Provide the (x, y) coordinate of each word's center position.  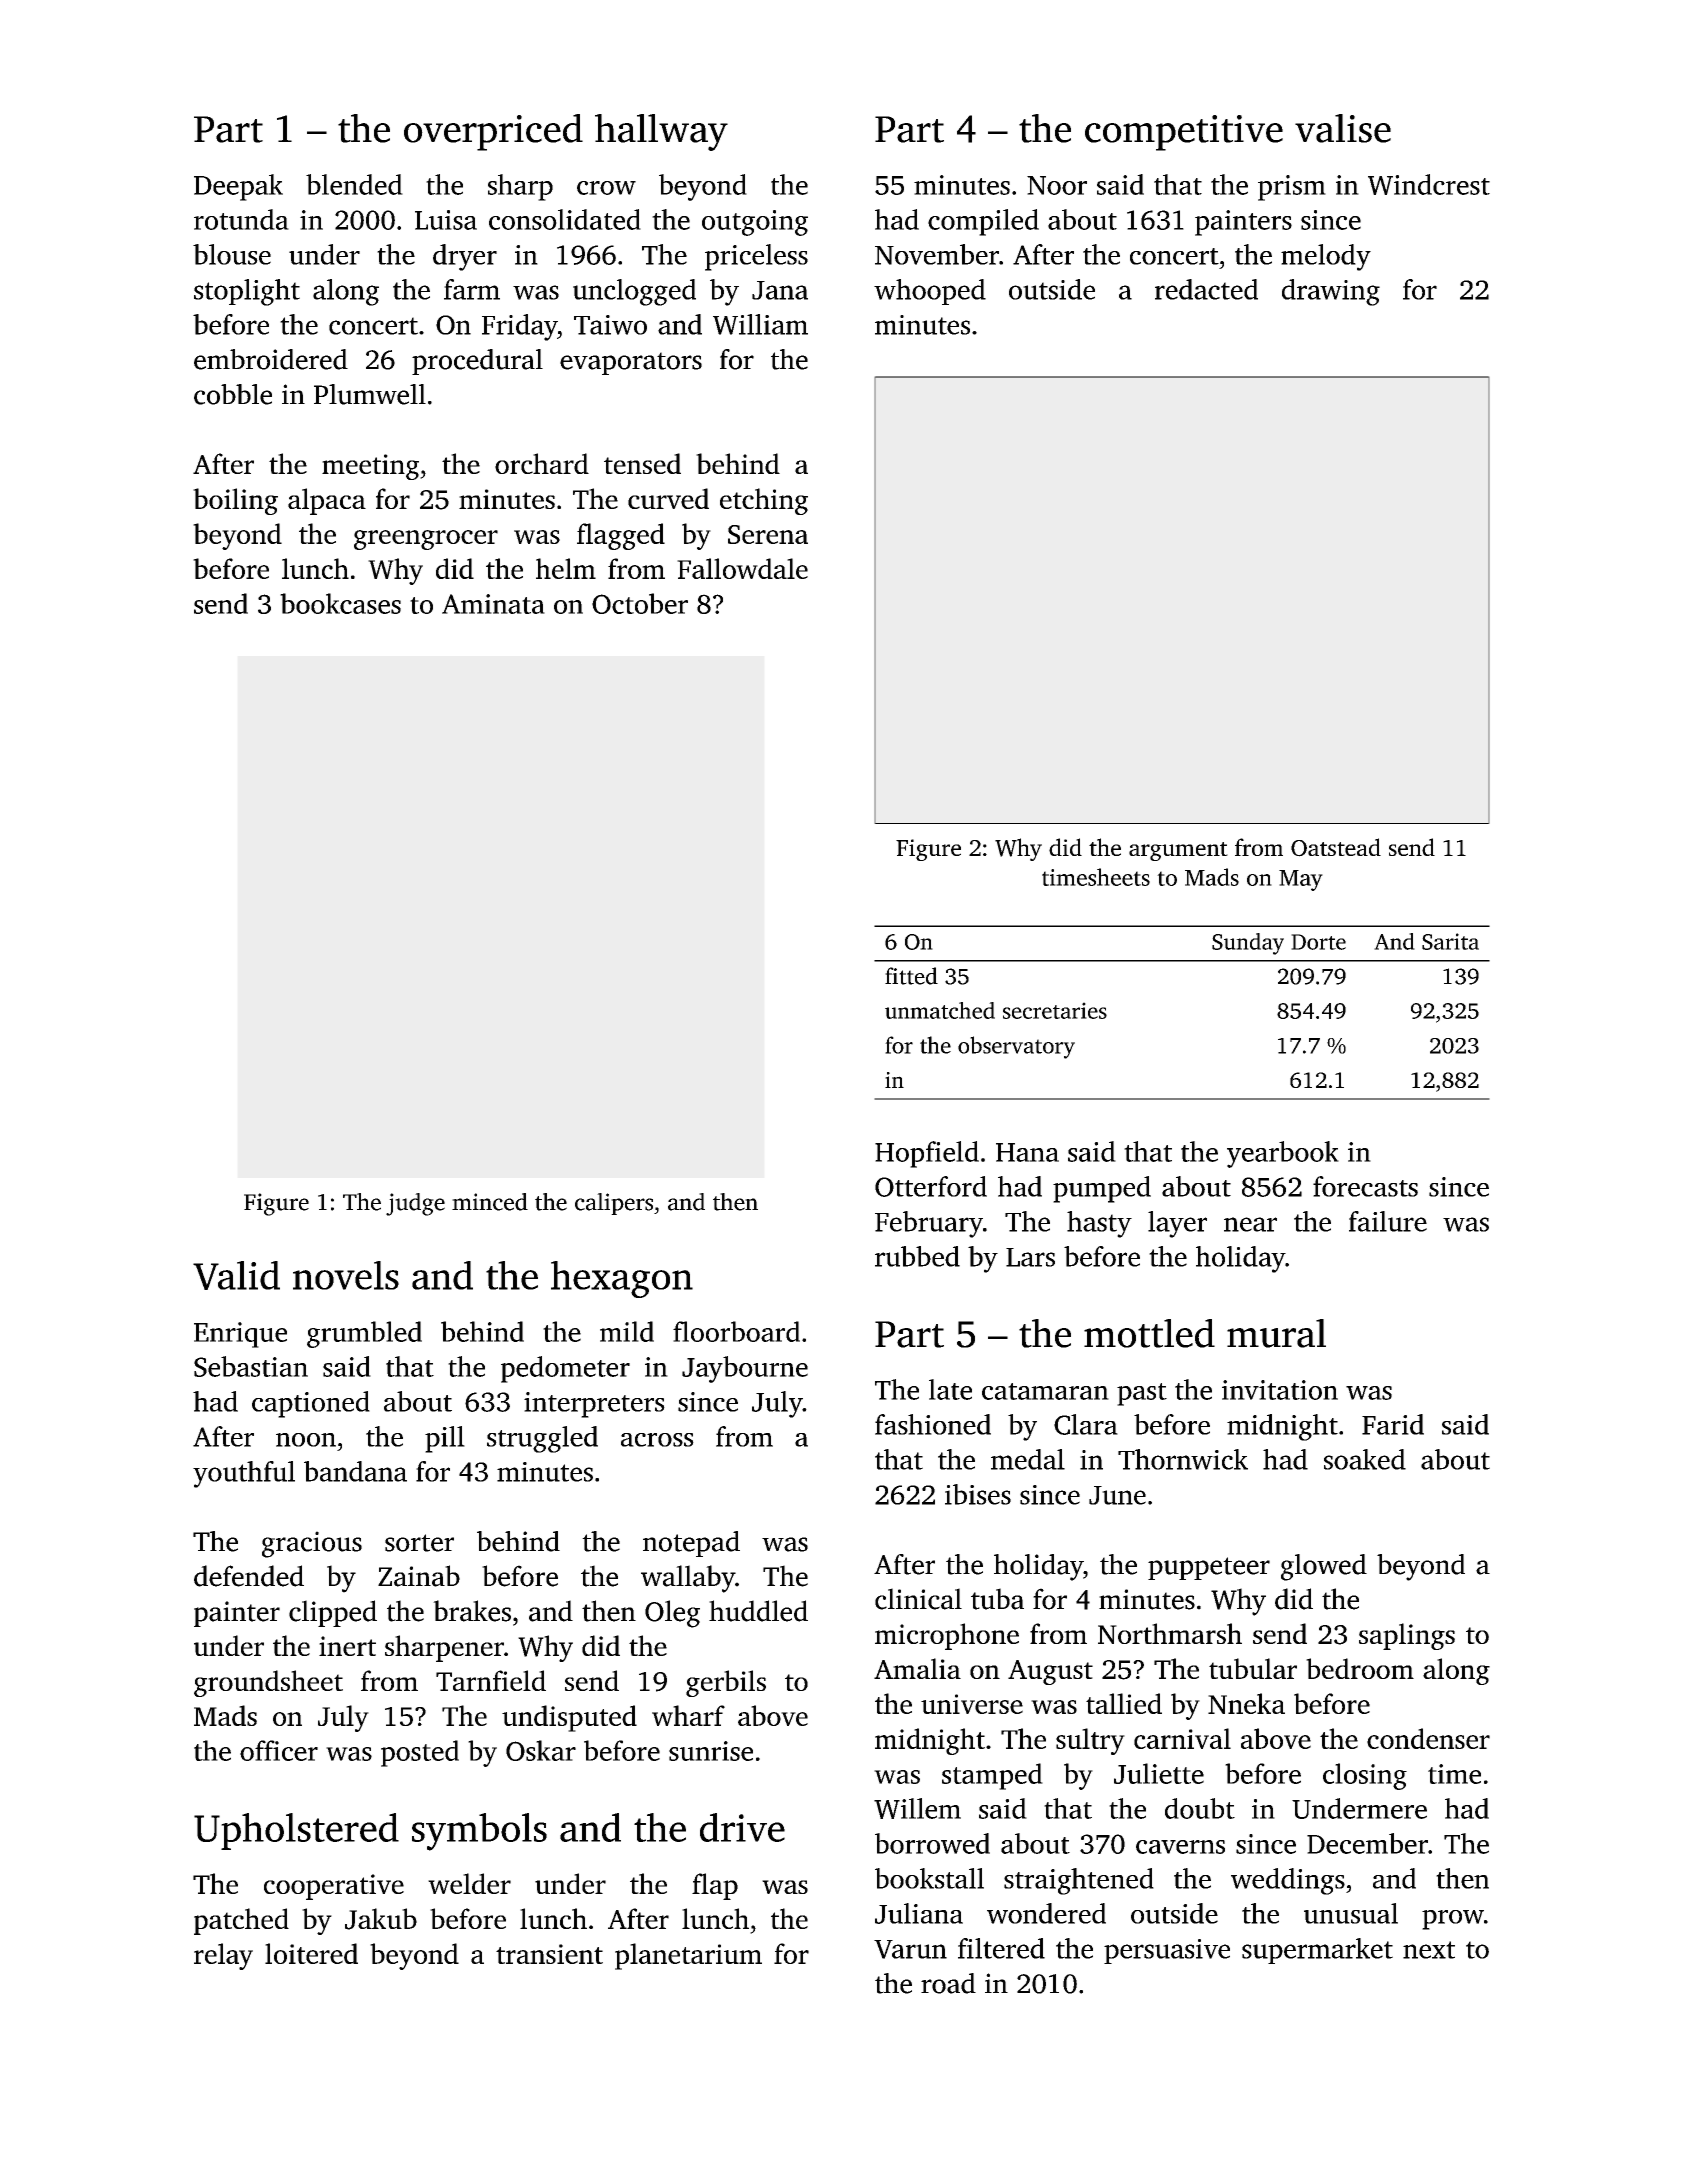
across (657, 1440)
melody (1326, 257)
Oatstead (1336, 847)
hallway (661, 132)
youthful (244, 1474)
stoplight (247, 292)
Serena (768, 534)
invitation (1280, 1390)
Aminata (493, 604)
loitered (311, 1953)
